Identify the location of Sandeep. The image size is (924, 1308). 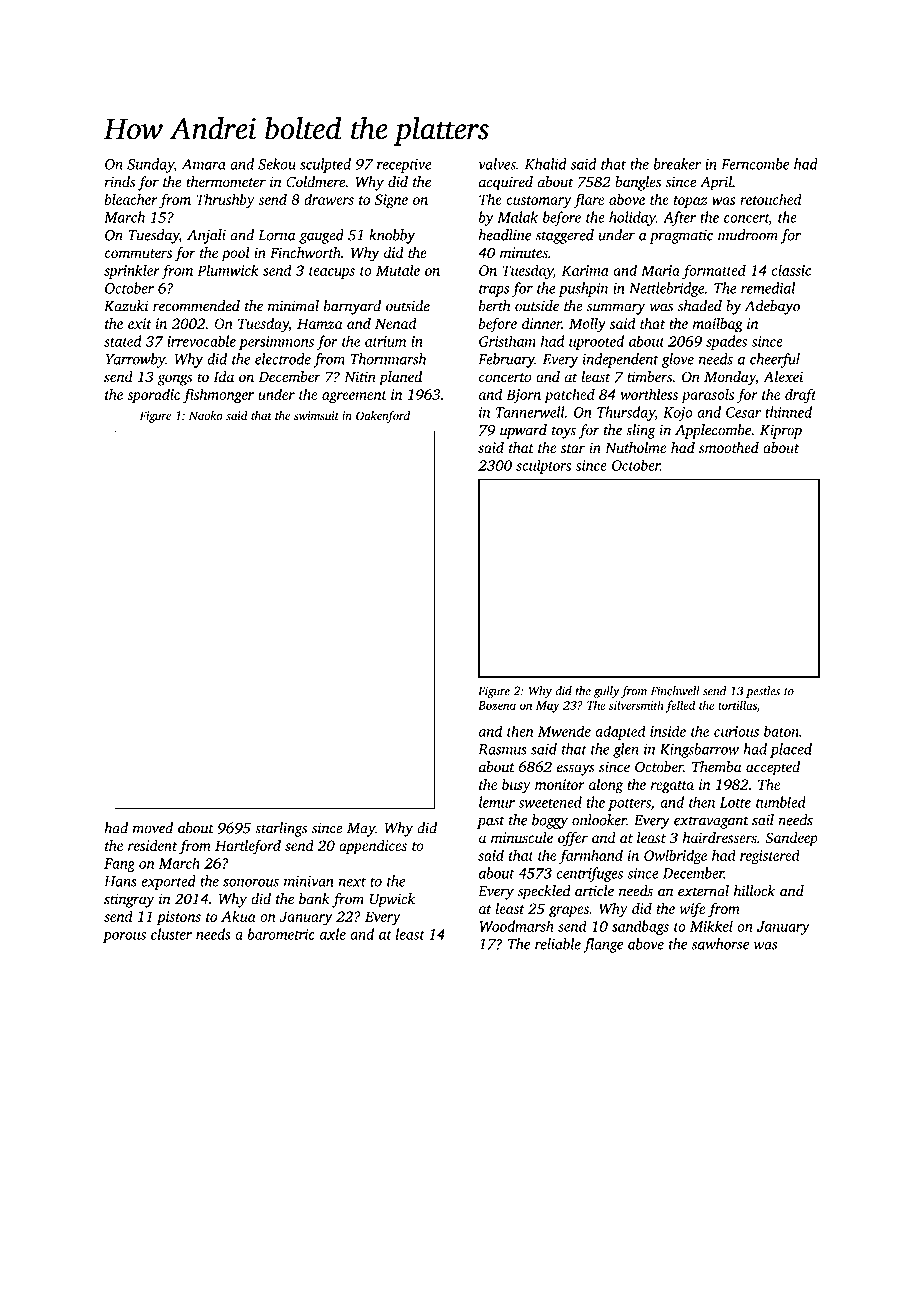
(791, 839).
